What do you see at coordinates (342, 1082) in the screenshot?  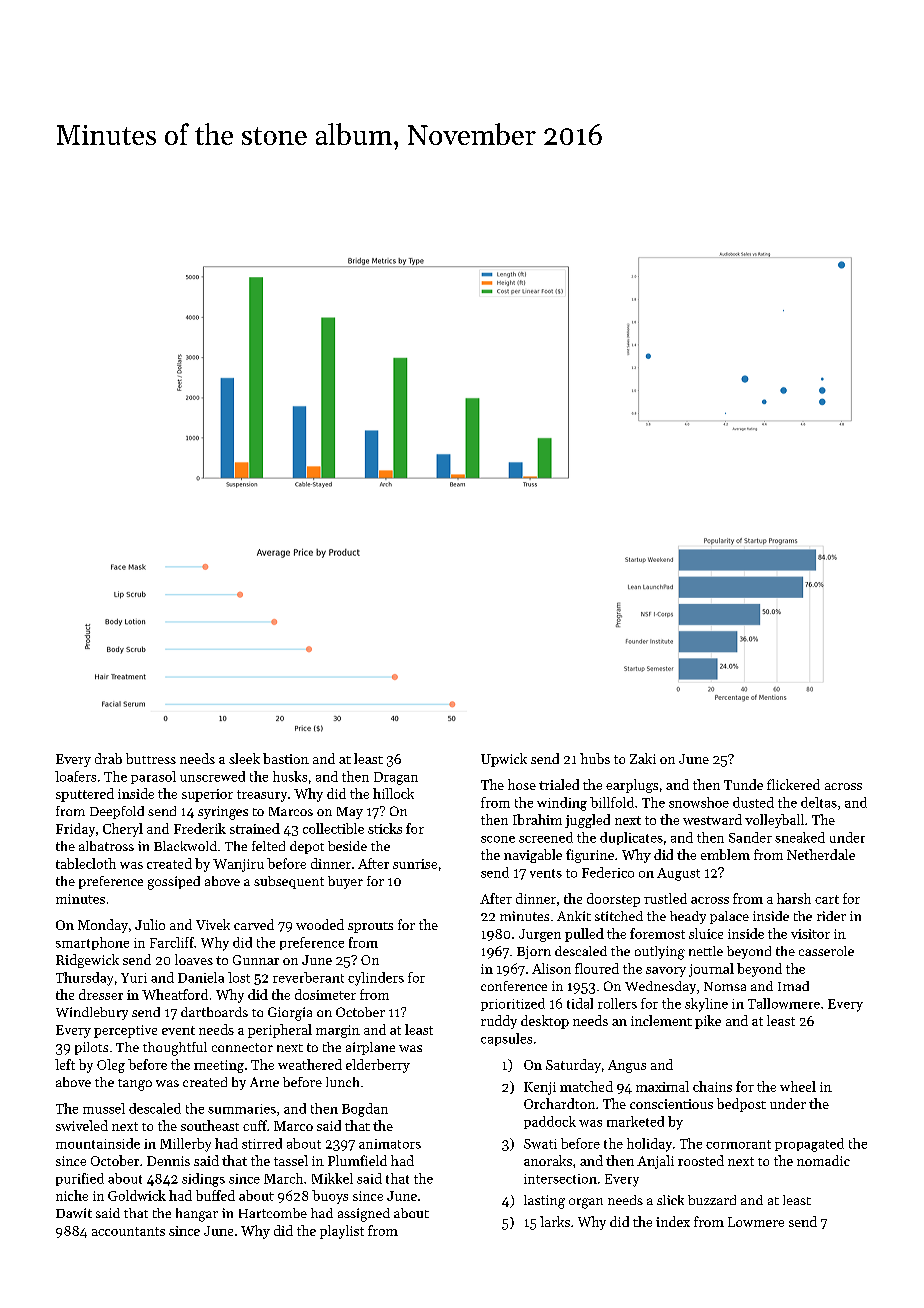 I see `lunch` at bounding box center [342, 1082].
